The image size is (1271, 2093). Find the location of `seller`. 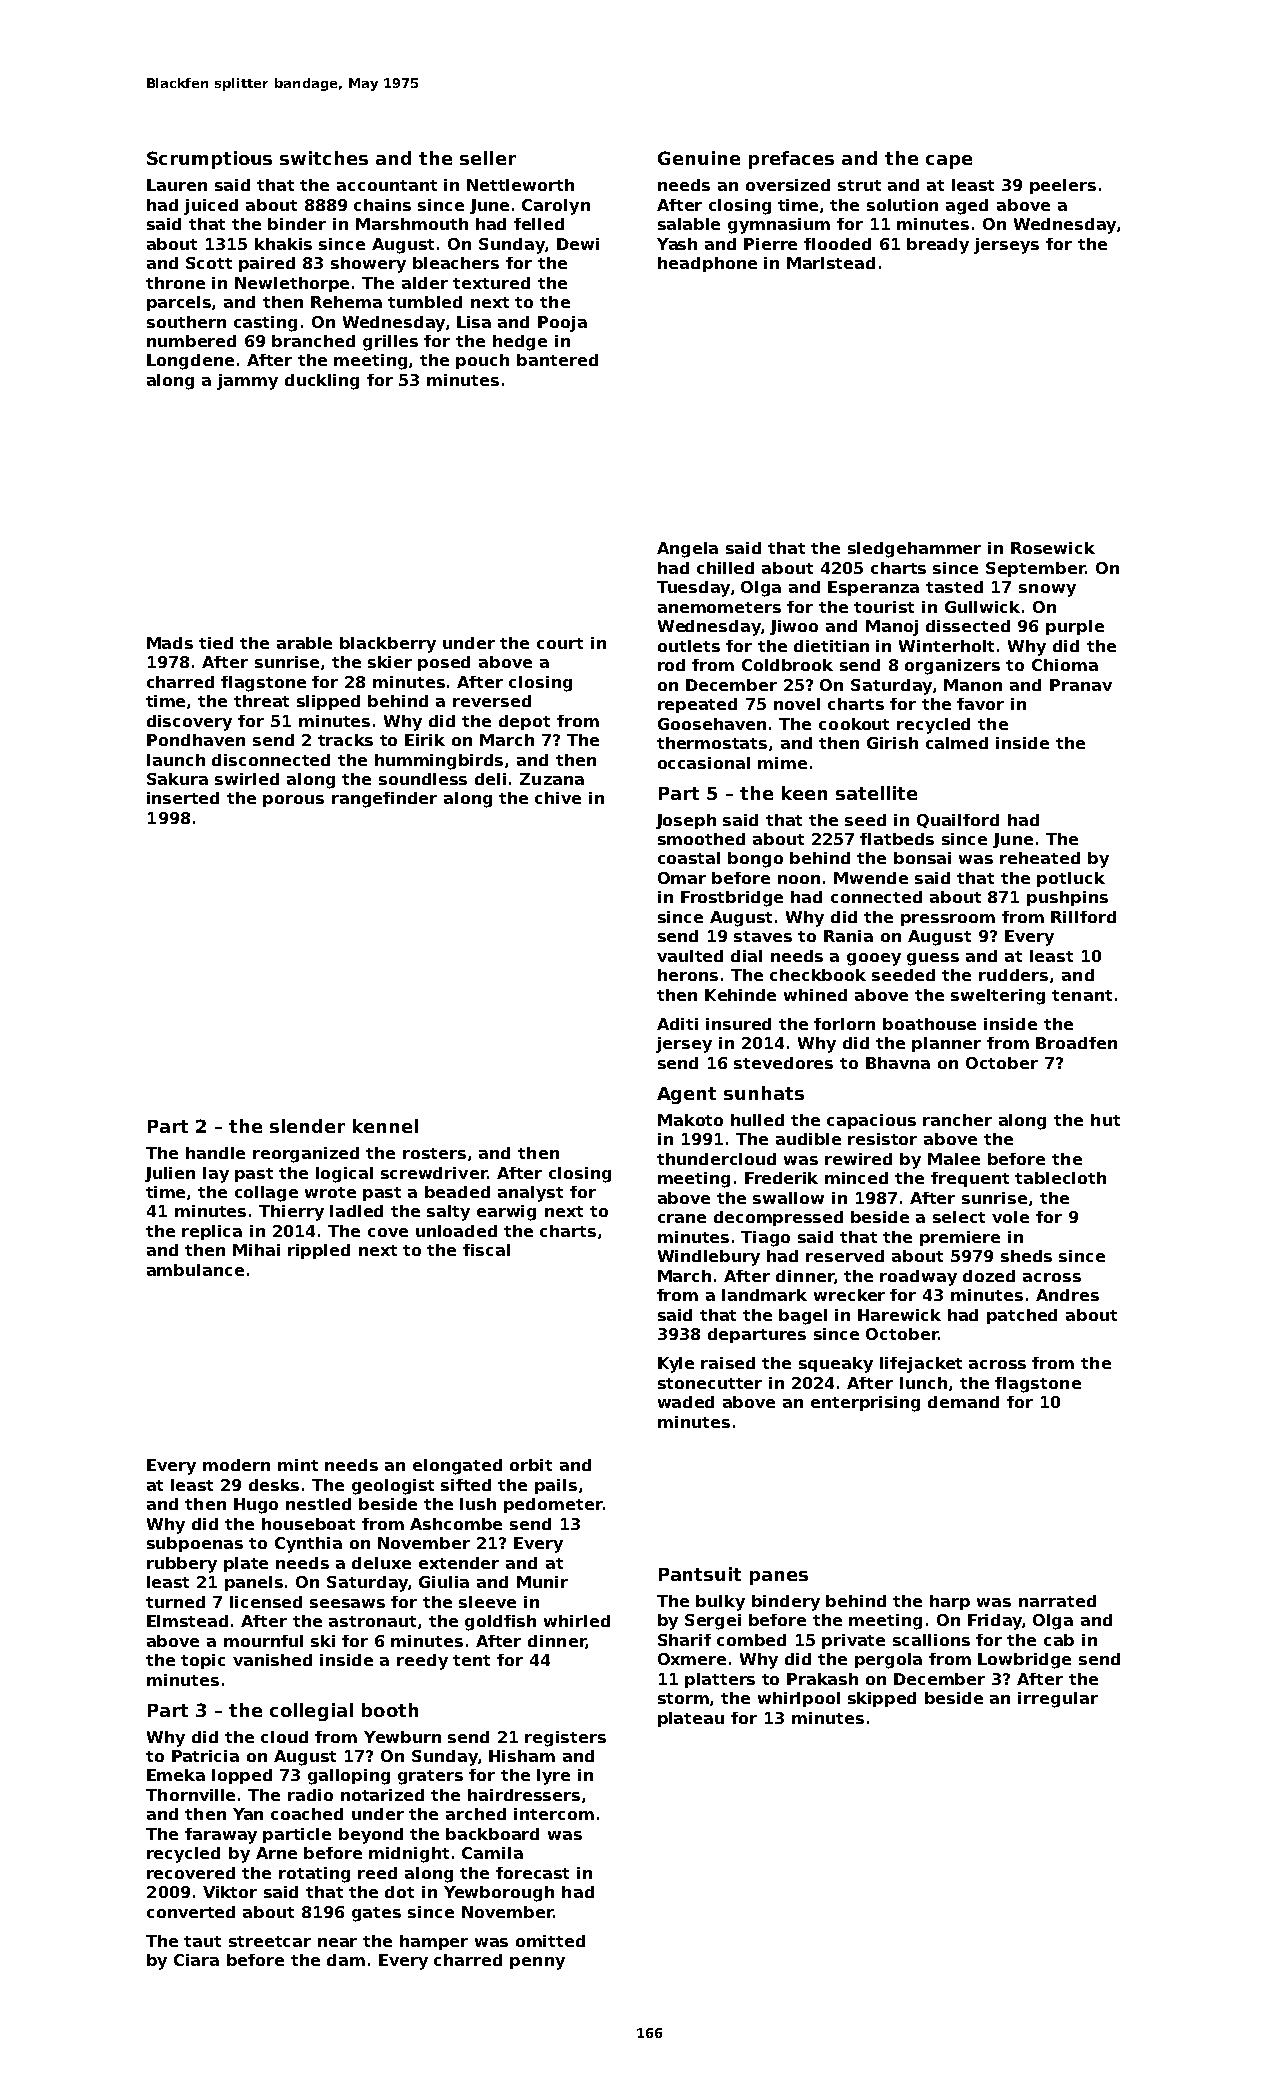

seller is located at coordinates (488, 158).
